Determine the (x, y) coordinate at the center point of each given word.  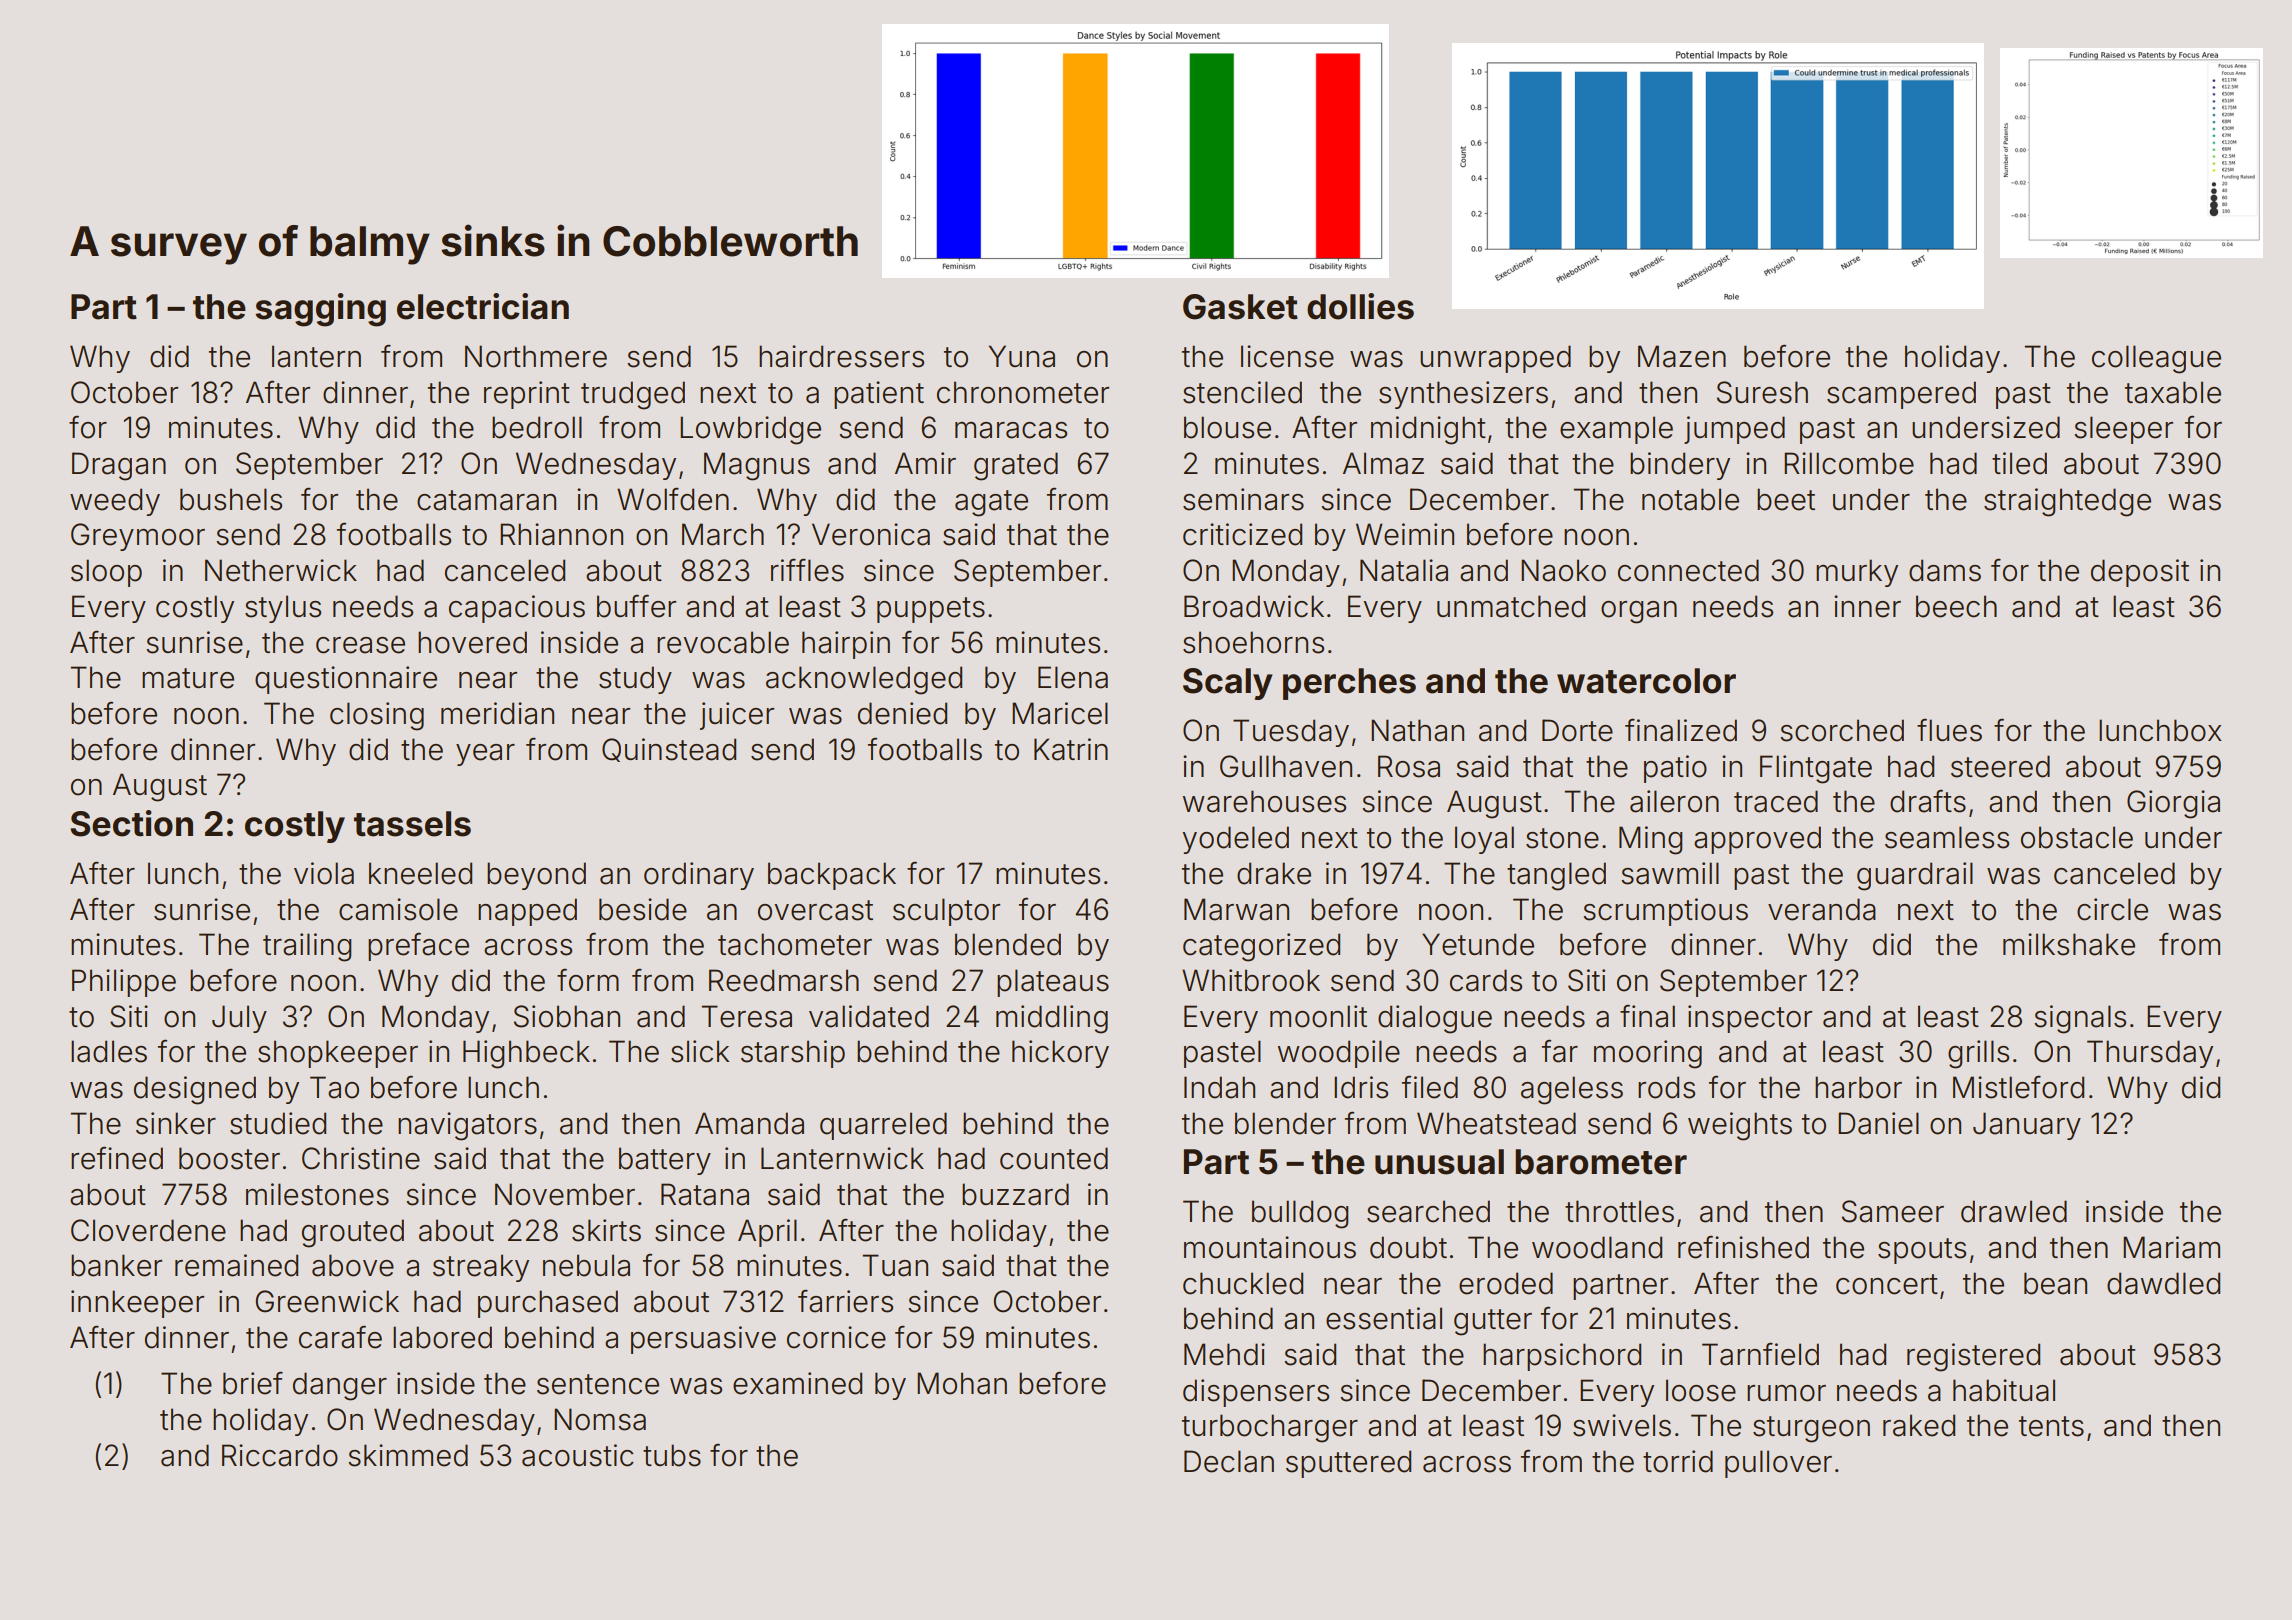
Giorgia (2173, 804)
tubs (672, 1455)
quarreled (883, 1126)
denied (902, 713)
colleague (2156, 359)
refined (117, 1158)
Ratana (705, 1194)
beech (1956, 606)
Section (131, 823)
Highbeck (526, 1054)
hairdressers (841, 356)
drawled (2014, 1211)
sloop (106, 573)
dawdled (2163, 1283)
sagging (320, 310)
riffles (807, 570)
